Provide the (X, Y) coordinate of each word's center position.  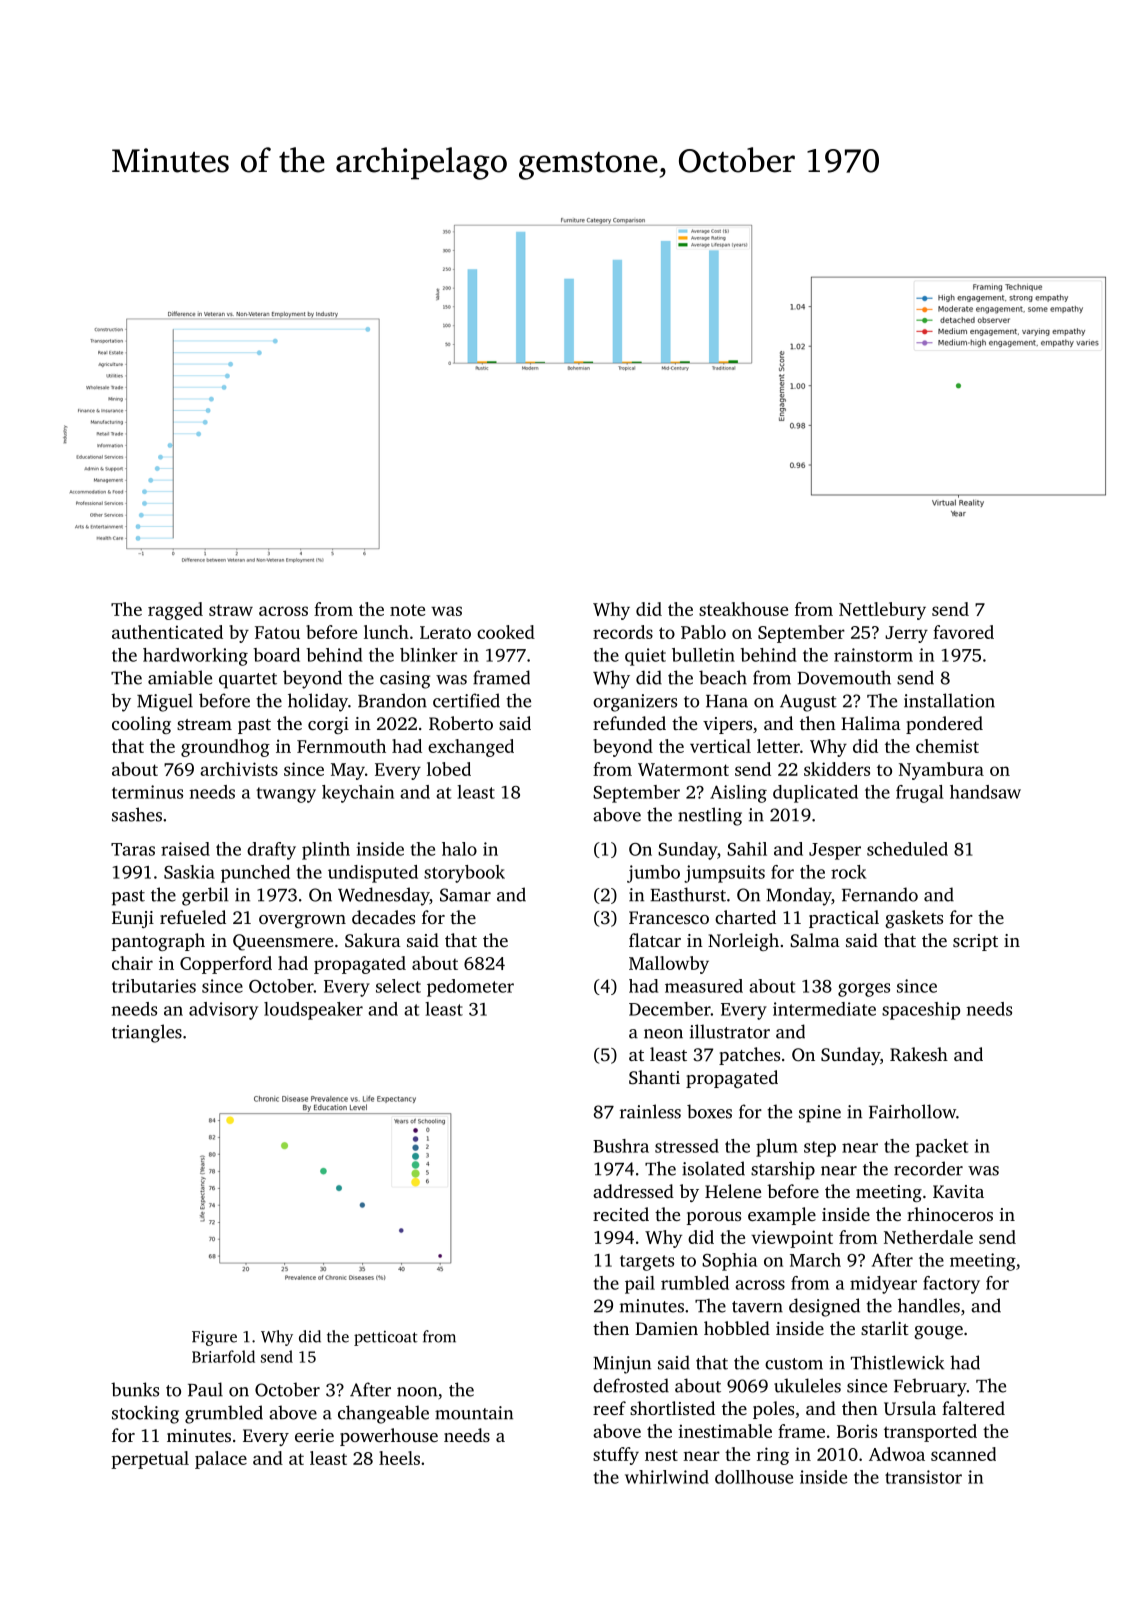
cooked (506, 632)
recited (621, 1214)
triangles (147, 1033)
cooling (141, 725)
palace (221, 1460)
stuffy (616, 1456)
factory (951, 1285)
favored (963, 632)
